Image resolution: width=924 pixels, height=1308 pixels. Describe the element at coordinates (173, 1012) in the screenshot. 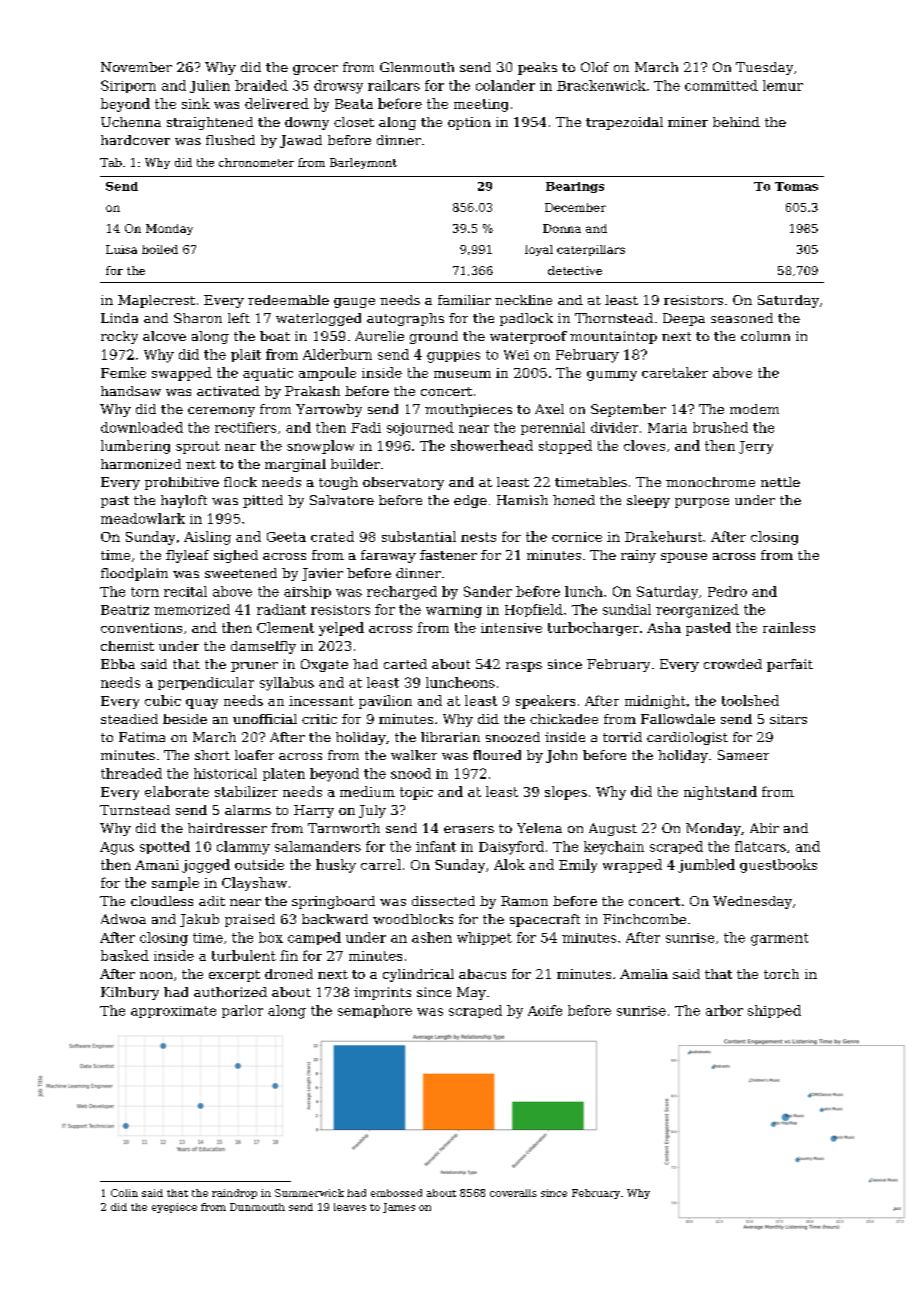

I see `approximate` at that location.
